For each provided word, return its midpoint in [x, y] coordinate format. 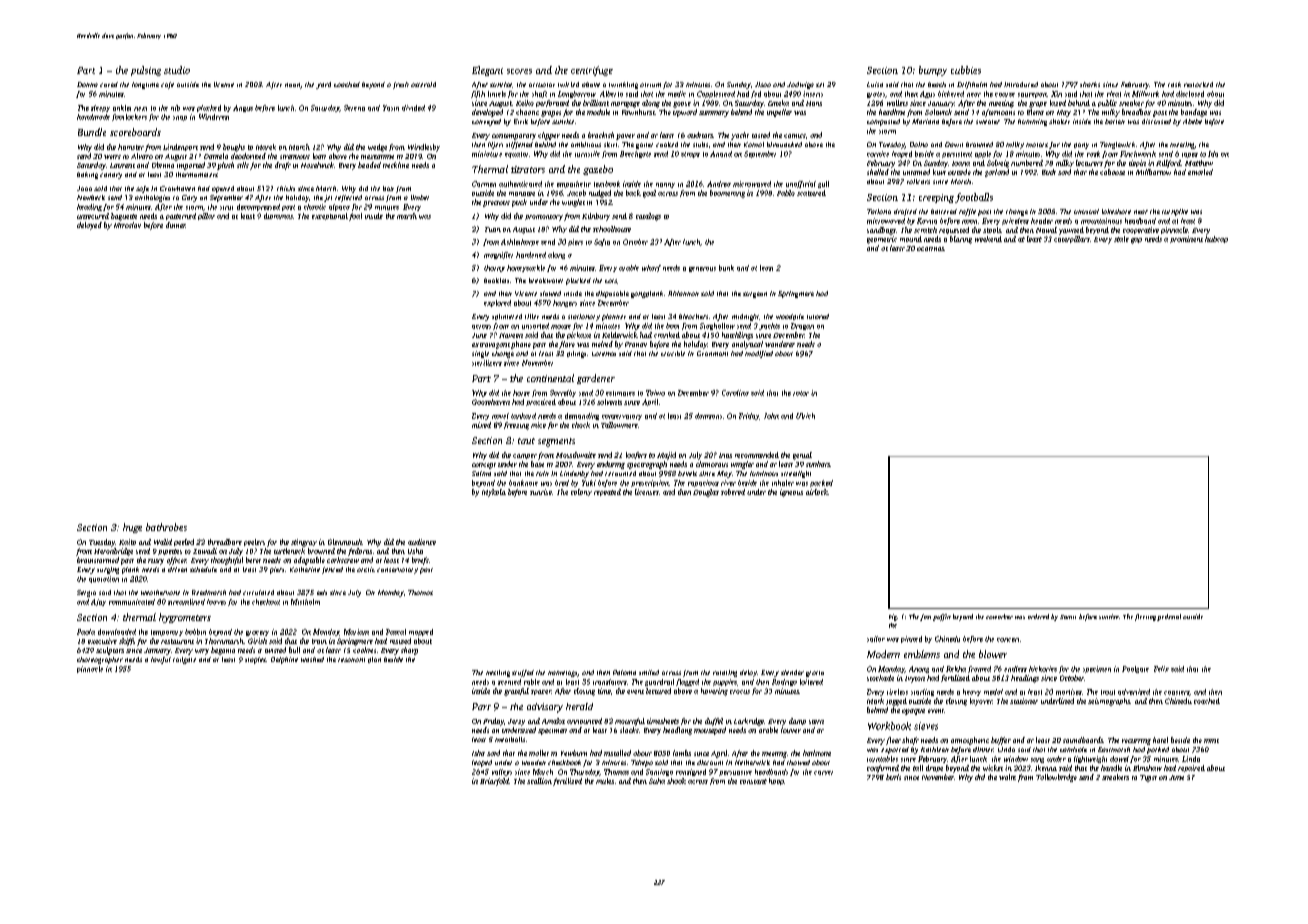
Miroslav [127, 225]
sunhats [818, 464]
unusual [1086, 211]
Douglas [706, 493]
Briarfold [494, 782]
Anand [721, 154]
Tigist [1148, 778]
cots [611, 281]
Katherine [305, 569]
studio [177, 70]
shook [676, 781]
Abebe [1192, 121]
